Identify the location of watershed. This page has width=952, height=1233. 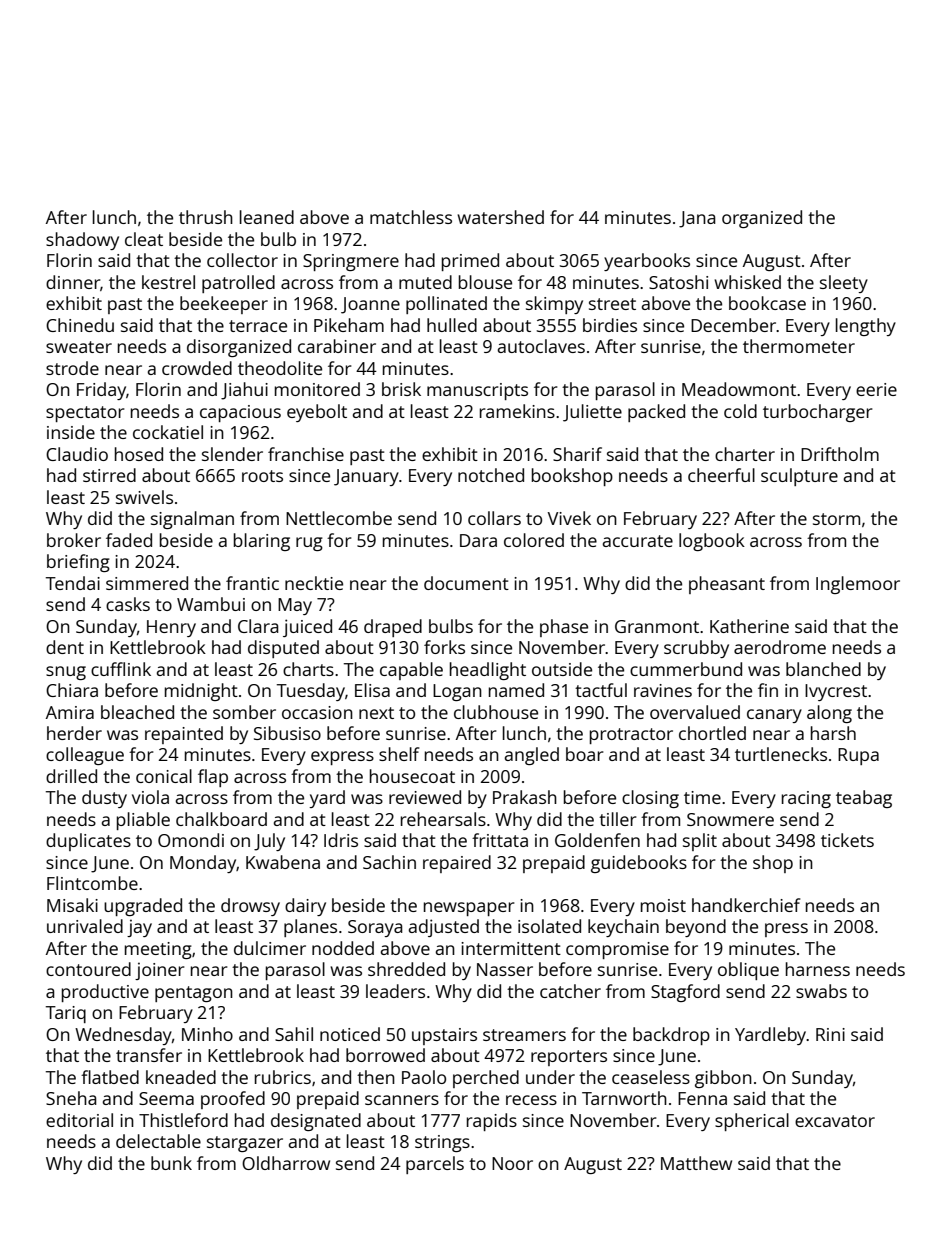
(500, 217).
